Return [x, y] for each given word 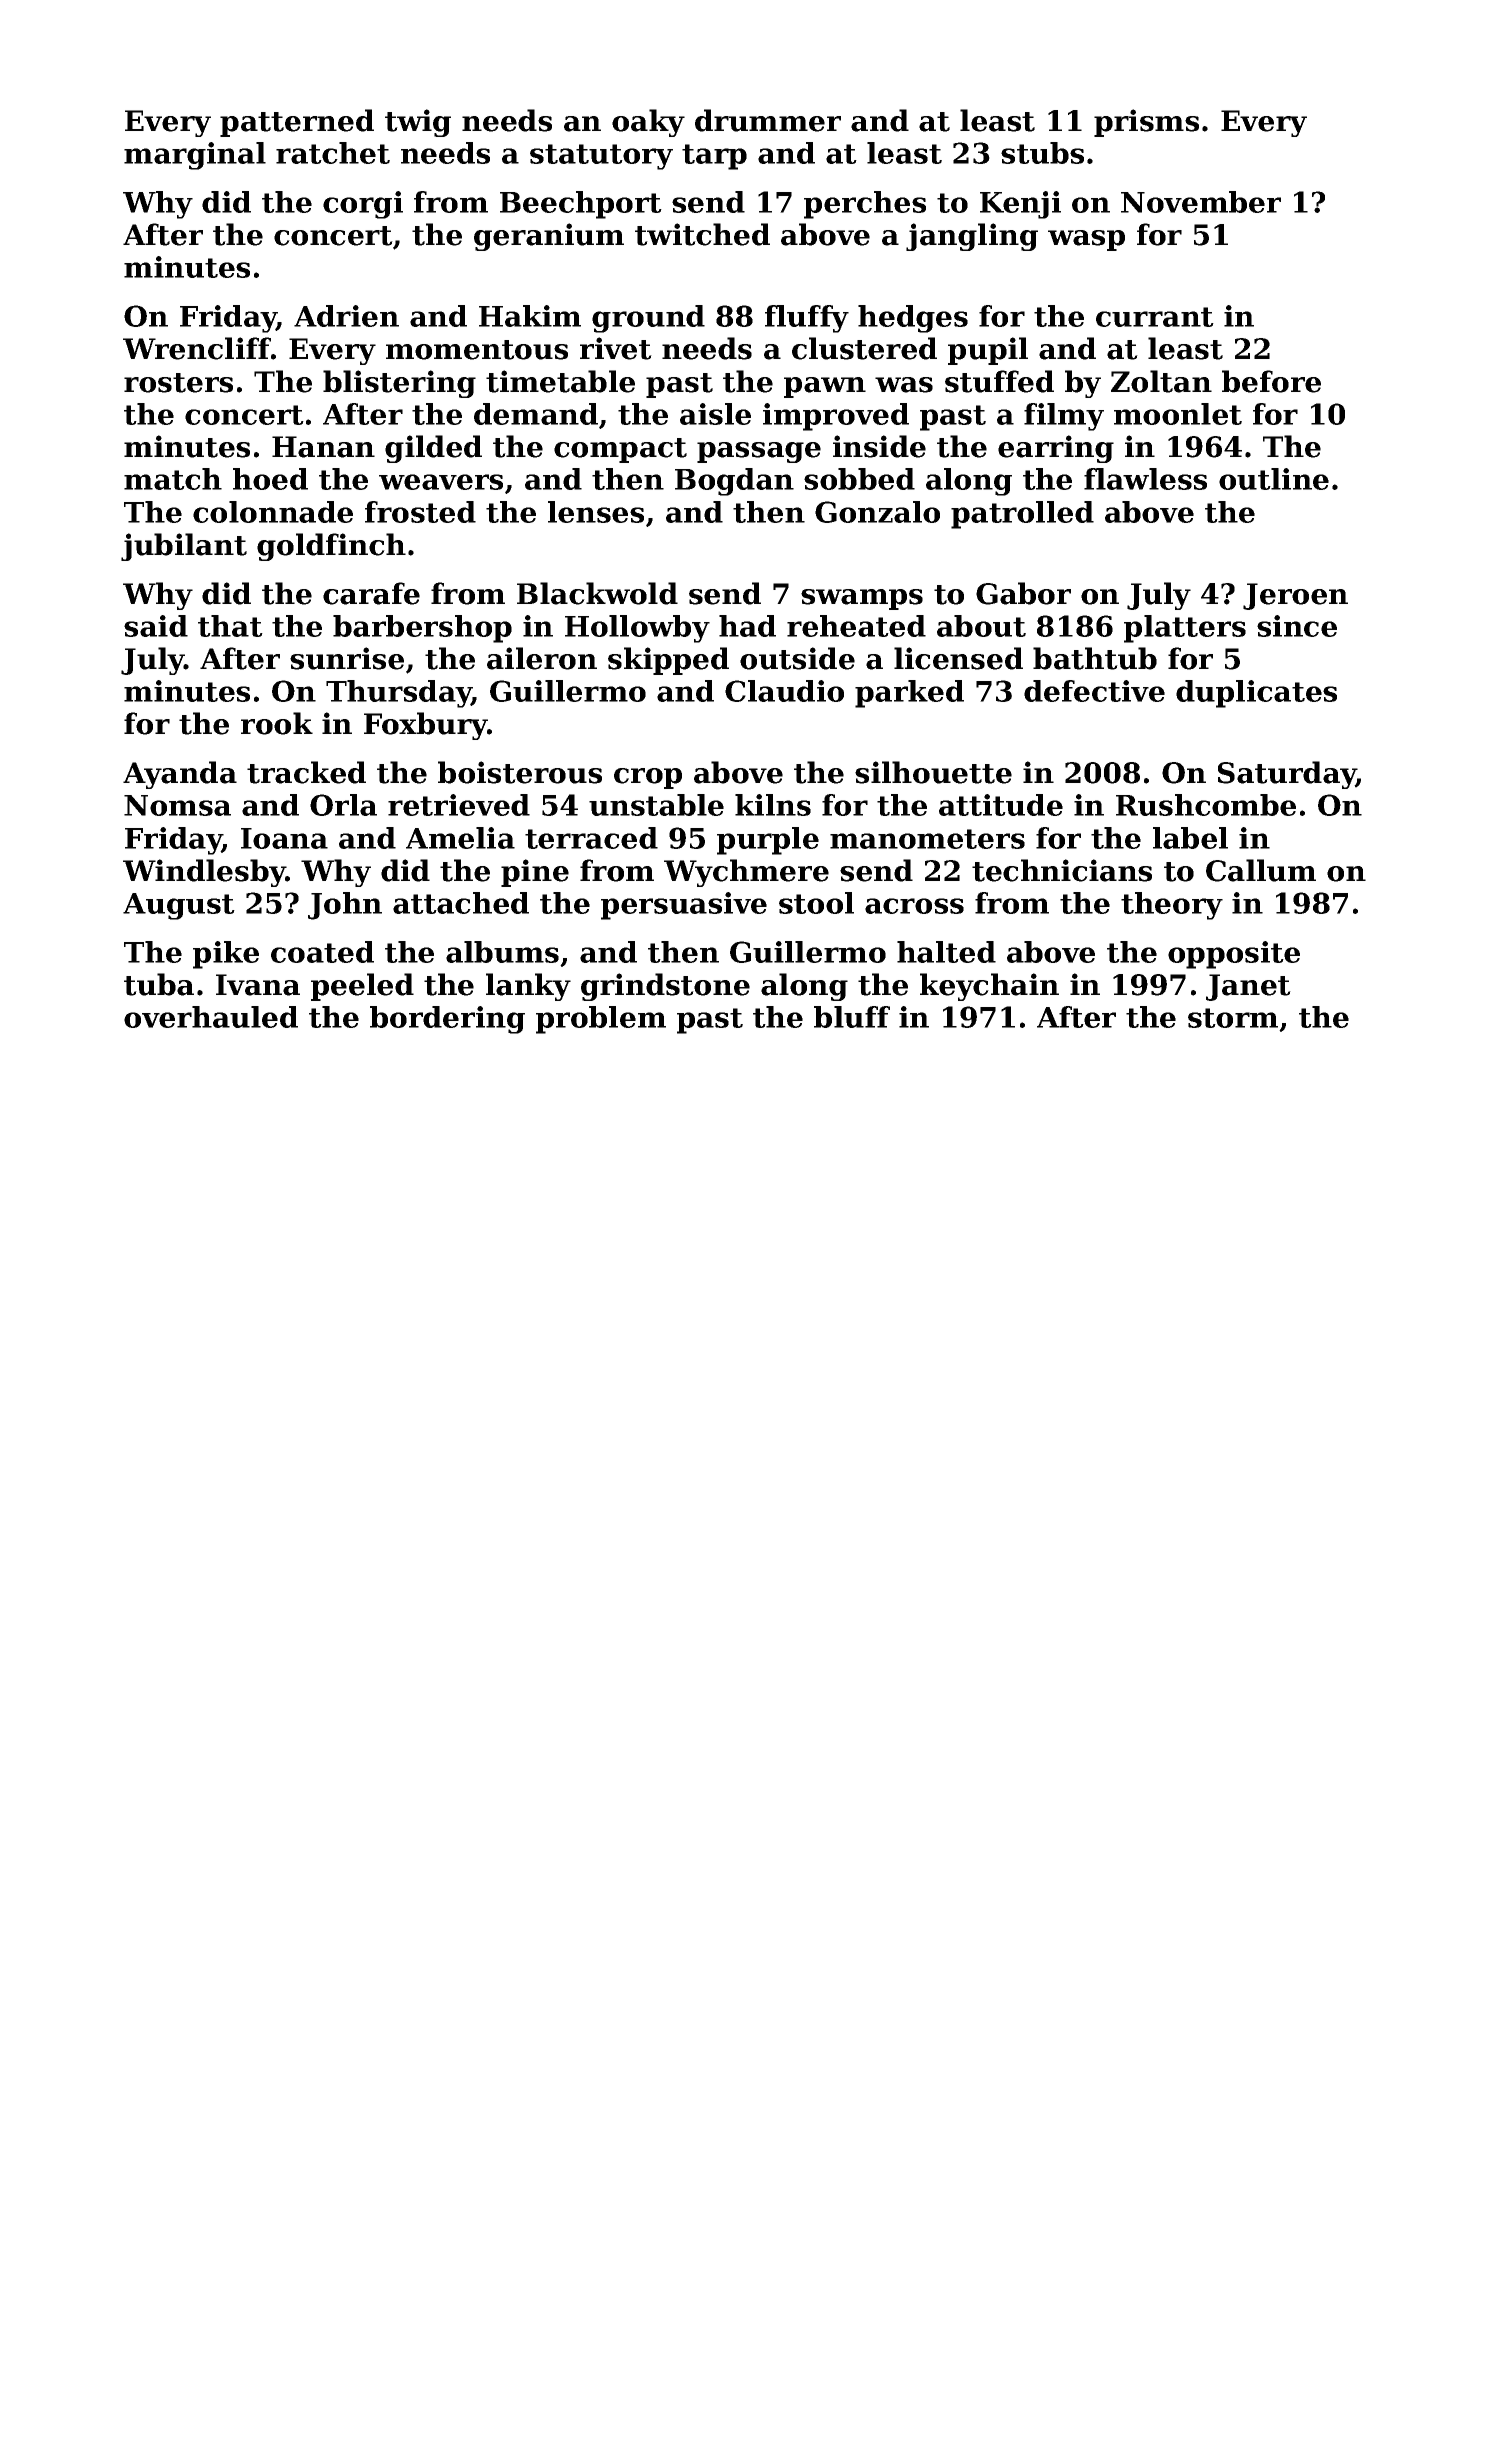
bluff [852, 1017]
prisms [1146, 123]
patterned [297, 123]
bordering [447, 1020]
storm [1233, 1018]
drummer [768, 120]
